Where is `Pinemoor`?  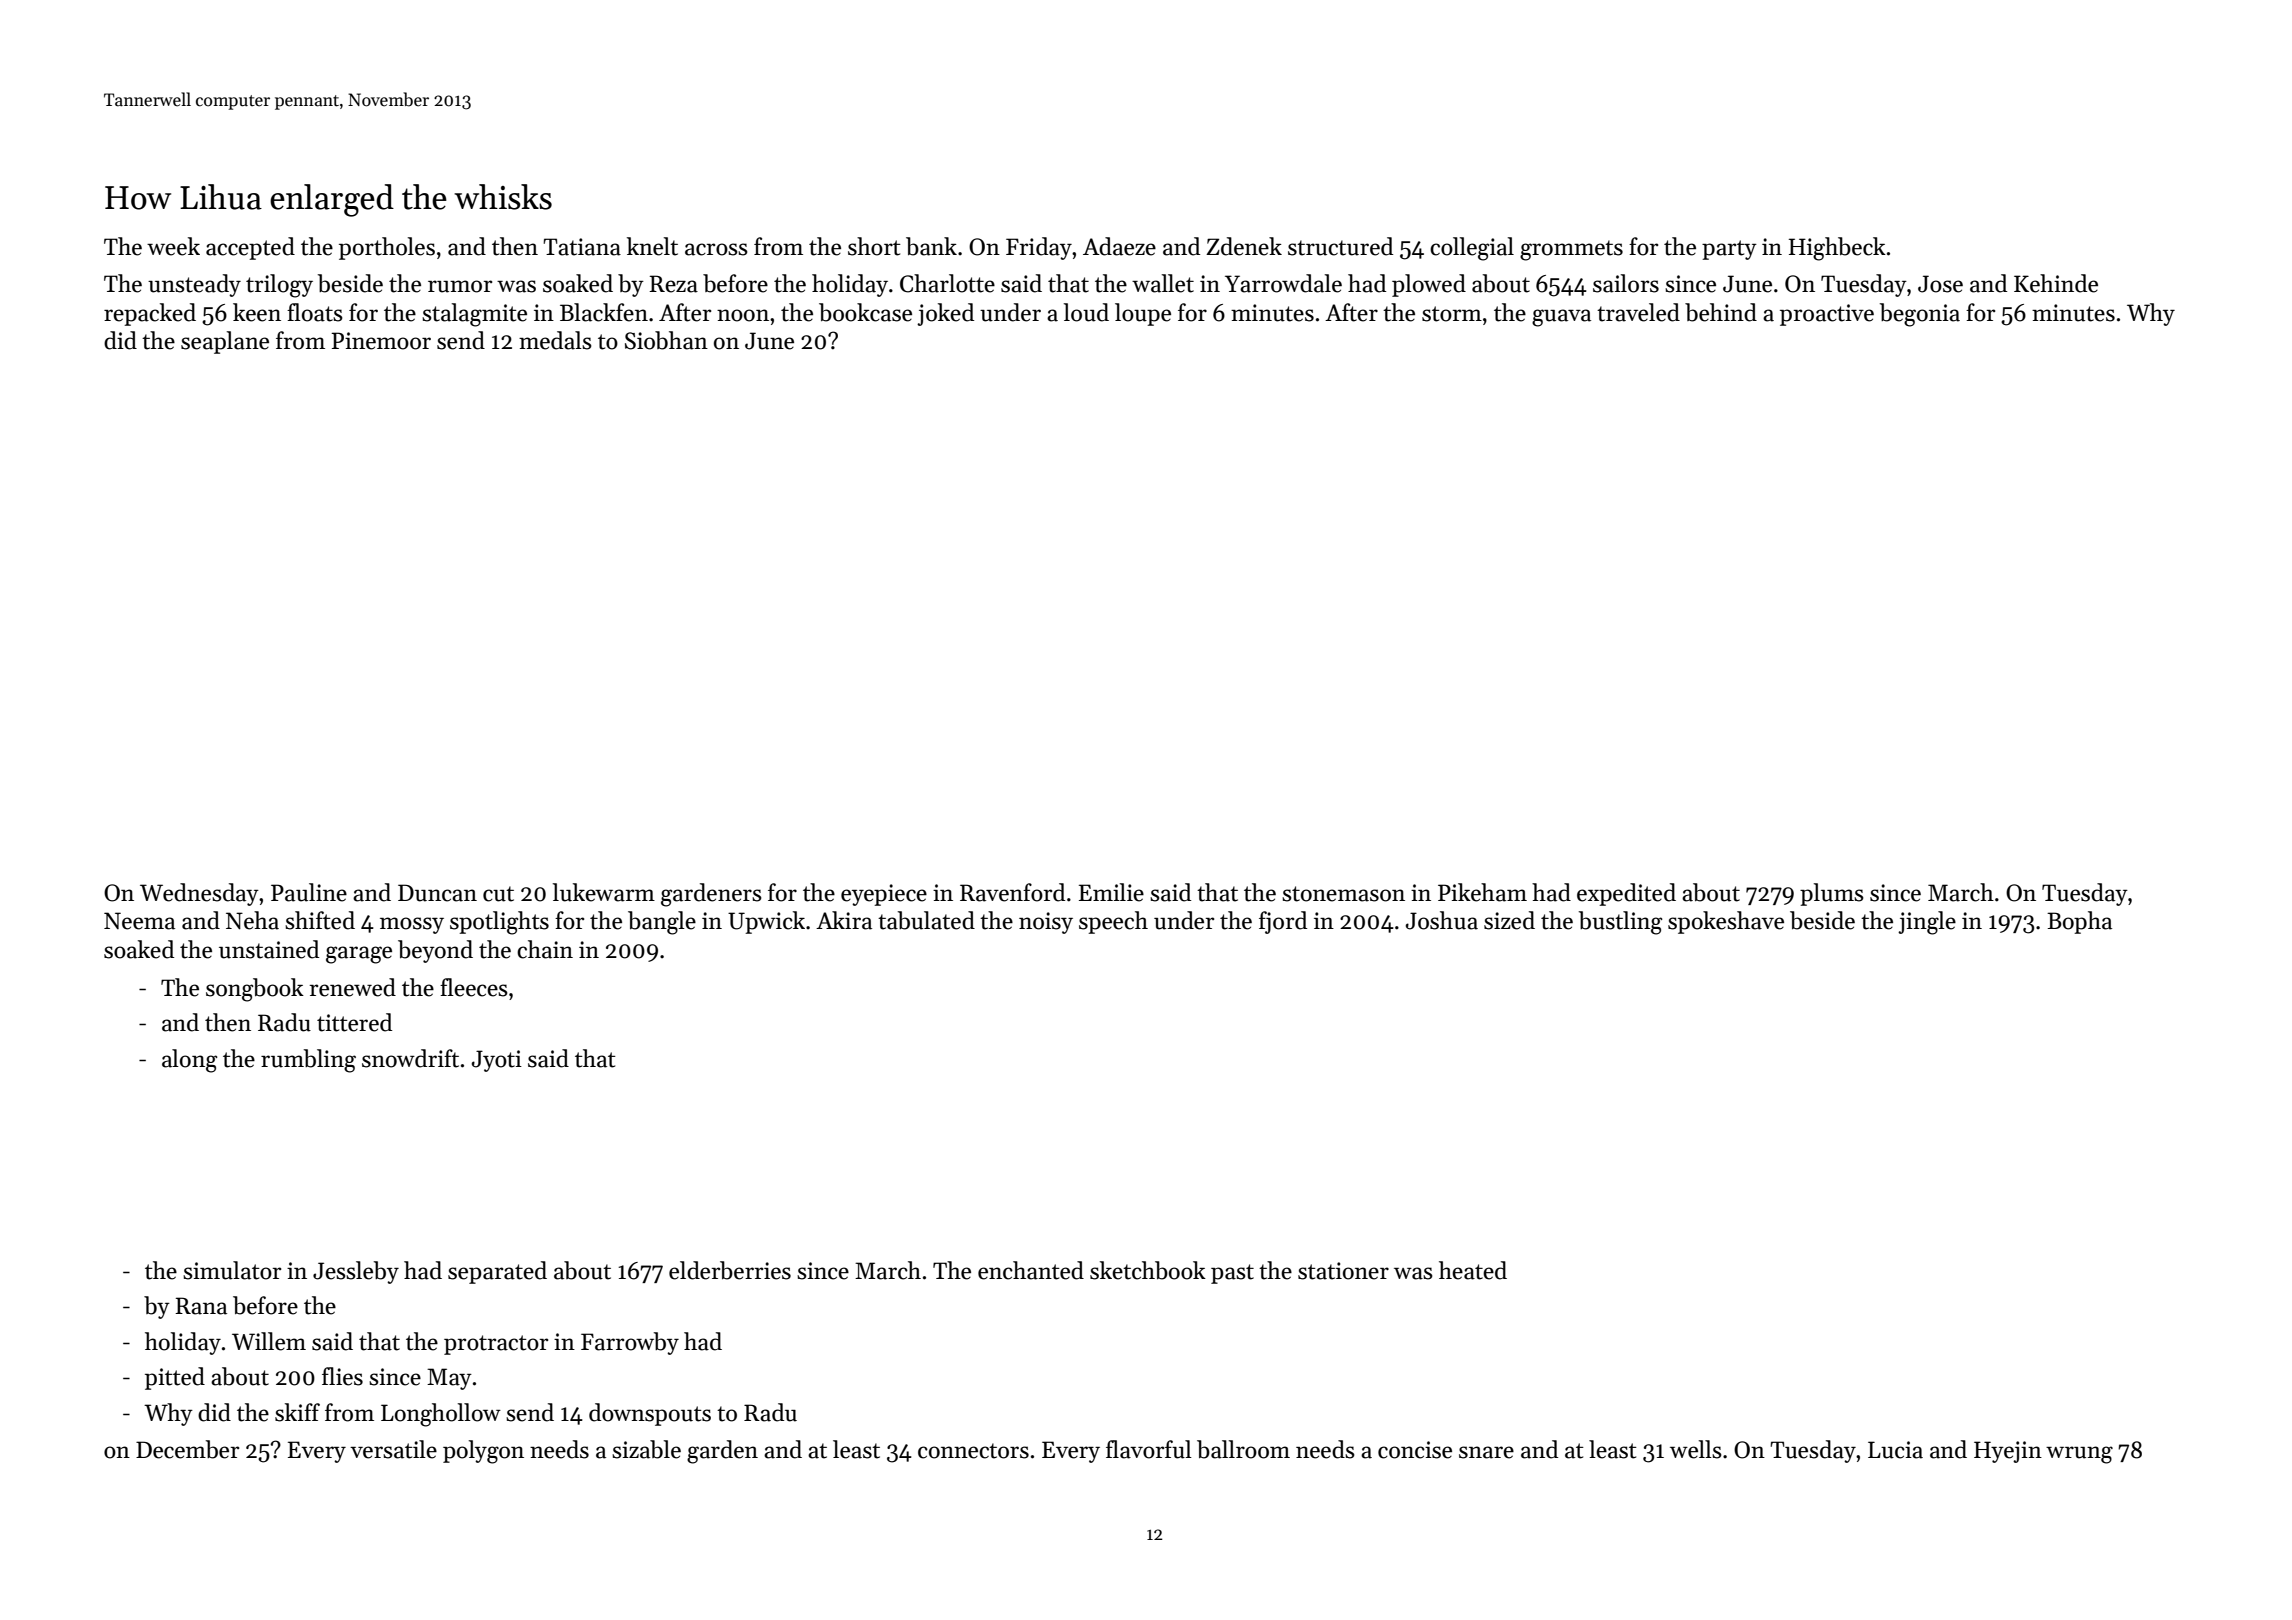 Pinemoor is located at coordinates (381, 341).
